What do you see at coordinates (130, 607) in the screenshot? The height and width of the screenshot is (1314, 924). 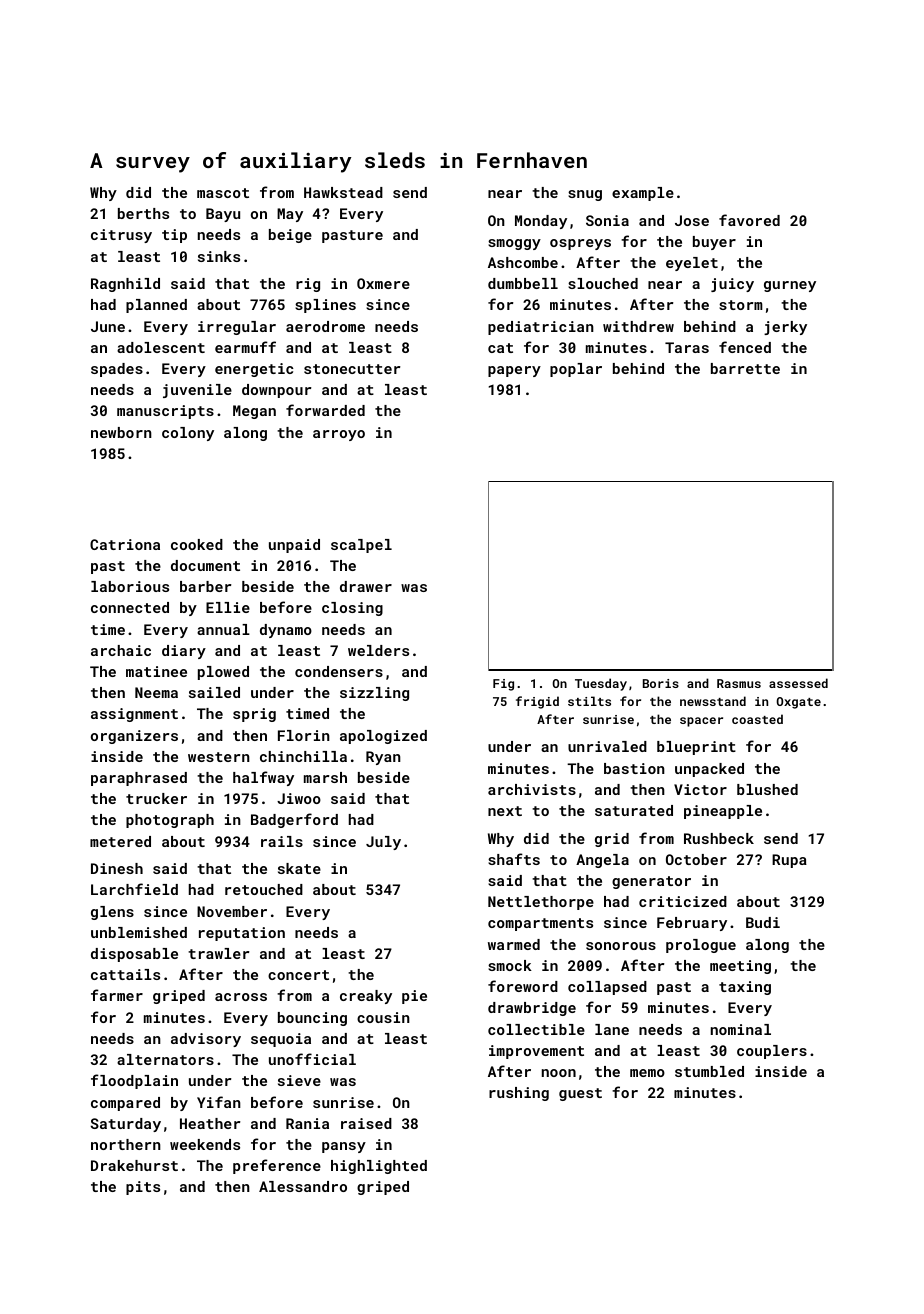 I see `connected` at bounding box center [130, 607].
